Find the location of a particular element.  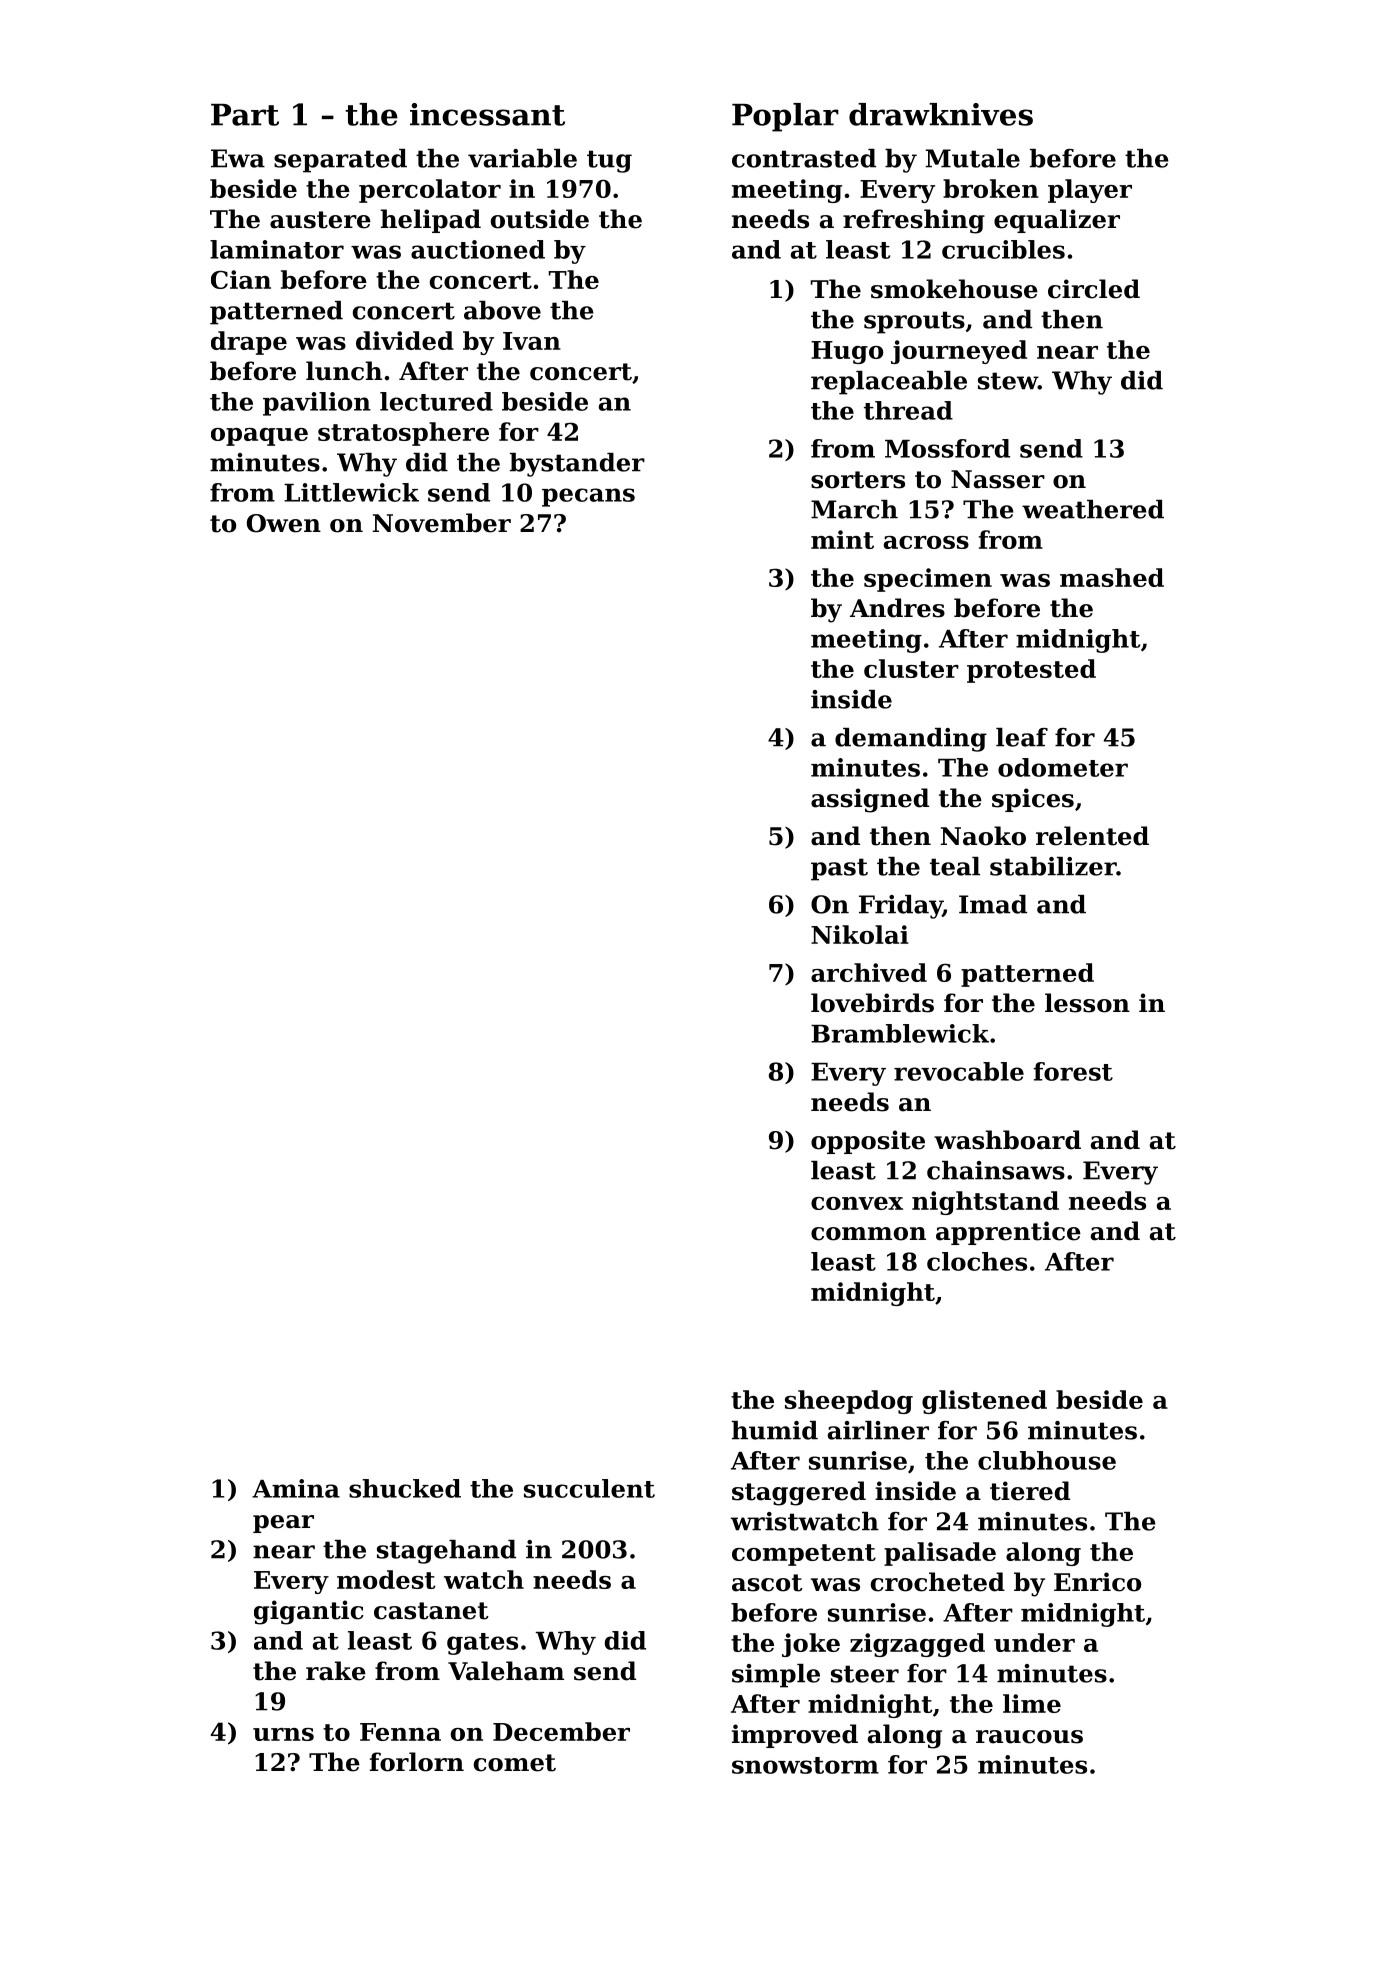

cloches is located at coordinates (977, 1261).
